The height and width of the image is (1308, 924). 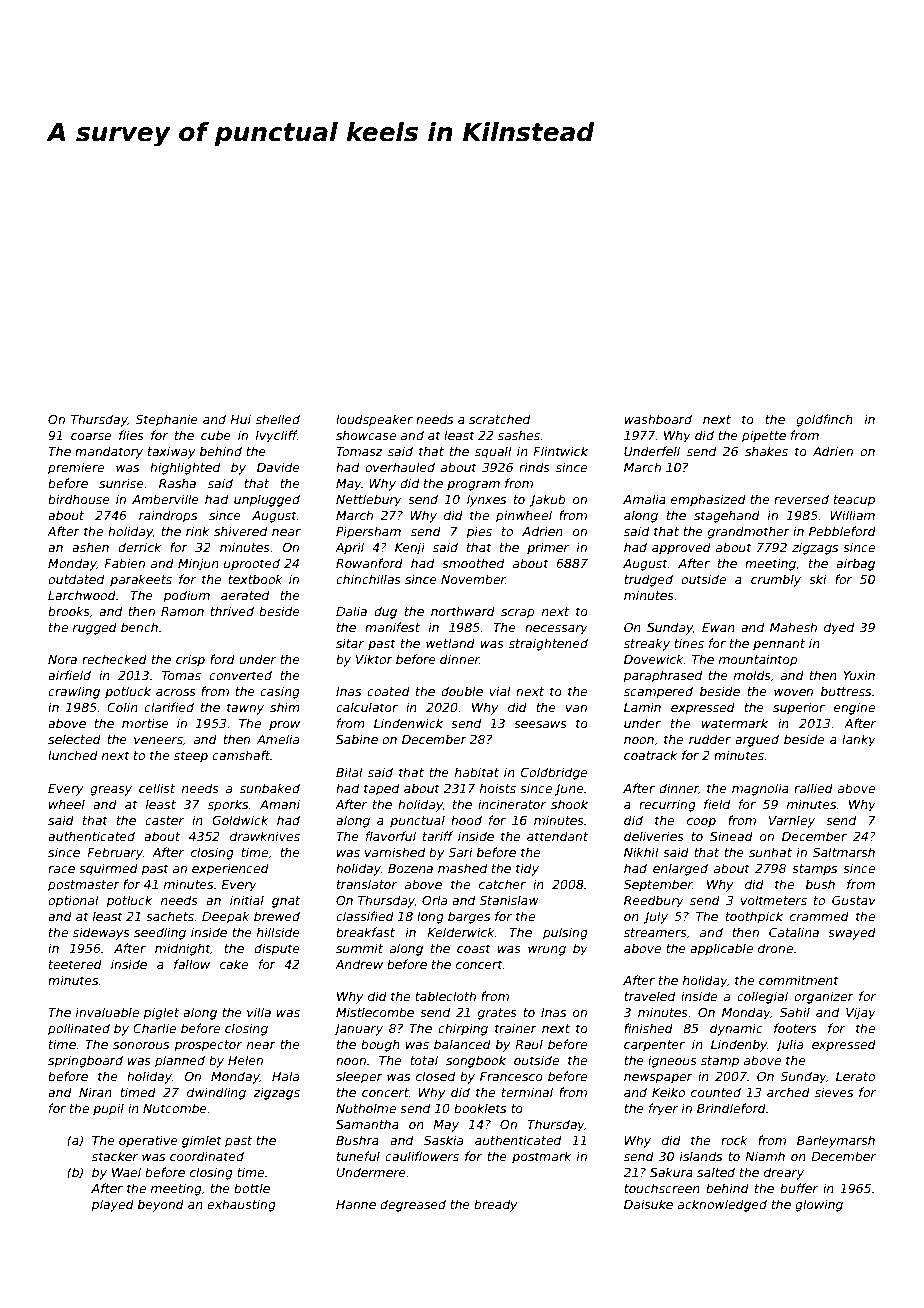 What do you see at coordinates (245, 1060) in the image?
I see `Helen` at bounding box center [245, 1060].
